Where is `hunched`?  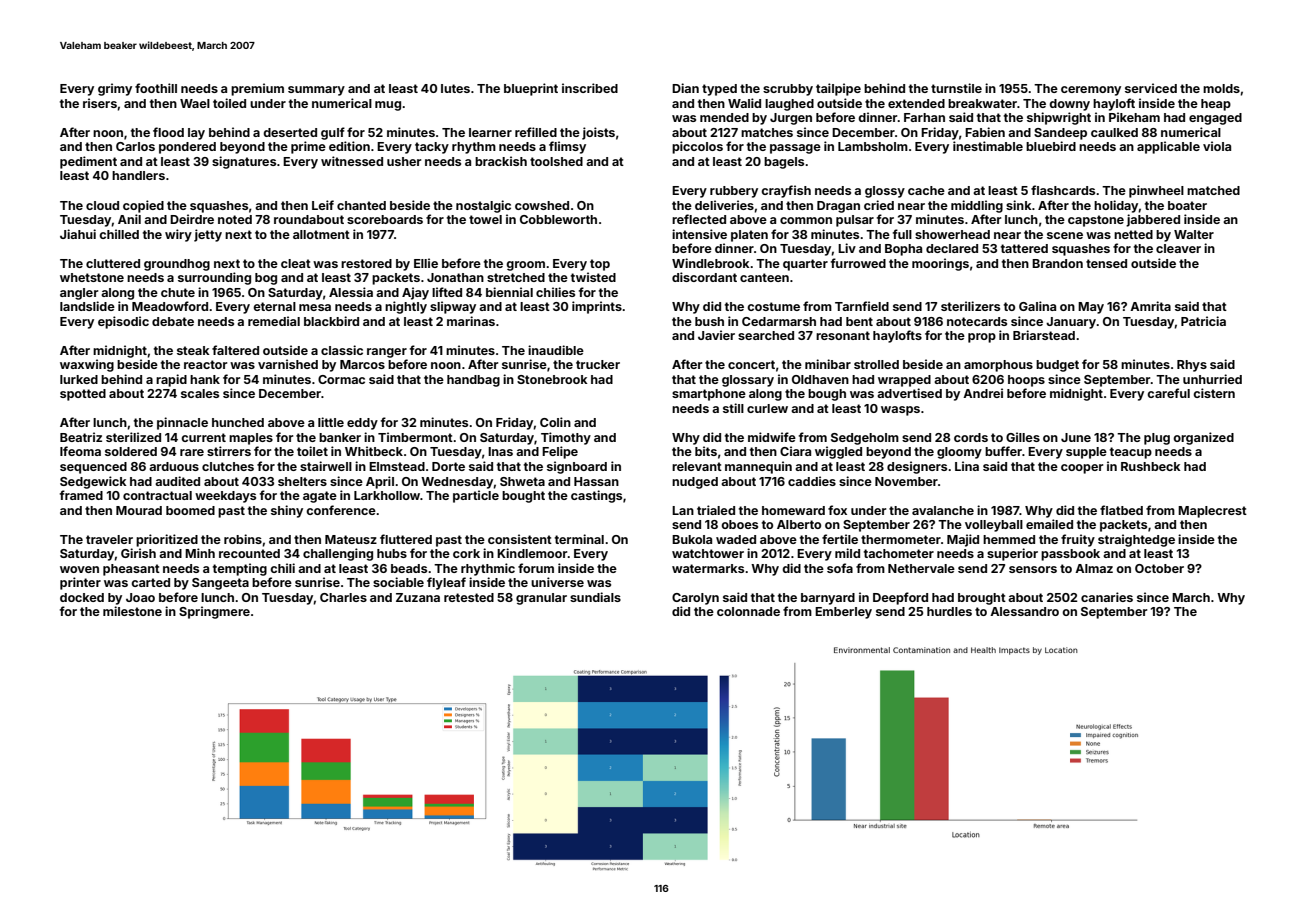 hunched is located at coordinates (238, 422).
